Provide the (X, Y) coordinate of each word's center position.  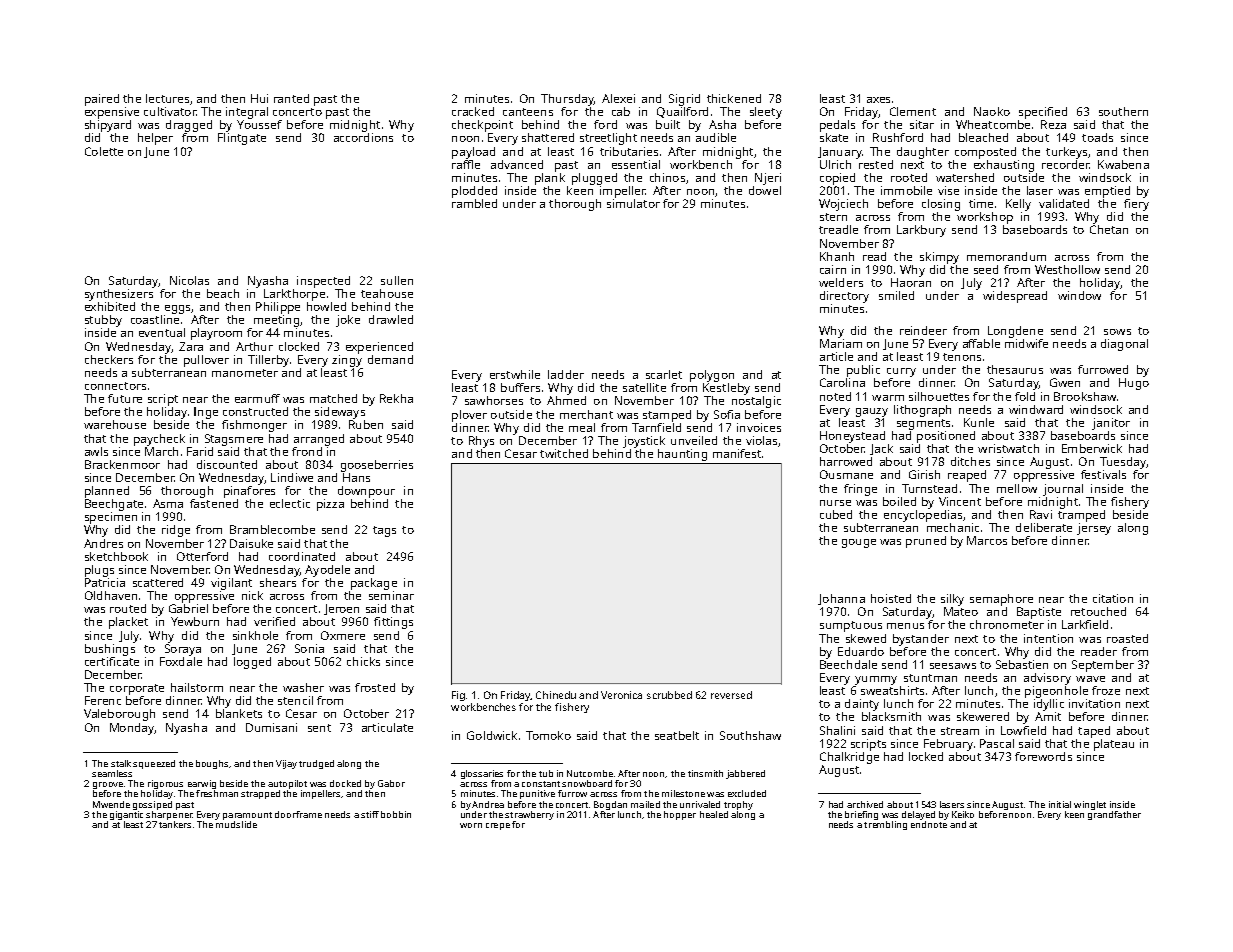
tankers (175, 824)
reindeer (923, 330)
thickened (734, 98)
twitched (564, 453)
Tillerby (268, 361)
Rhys (481, 442)
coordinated (302, 556)
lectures (167, 98)
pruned (926, 542)
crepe (498, 826)
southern (1123, 111)
